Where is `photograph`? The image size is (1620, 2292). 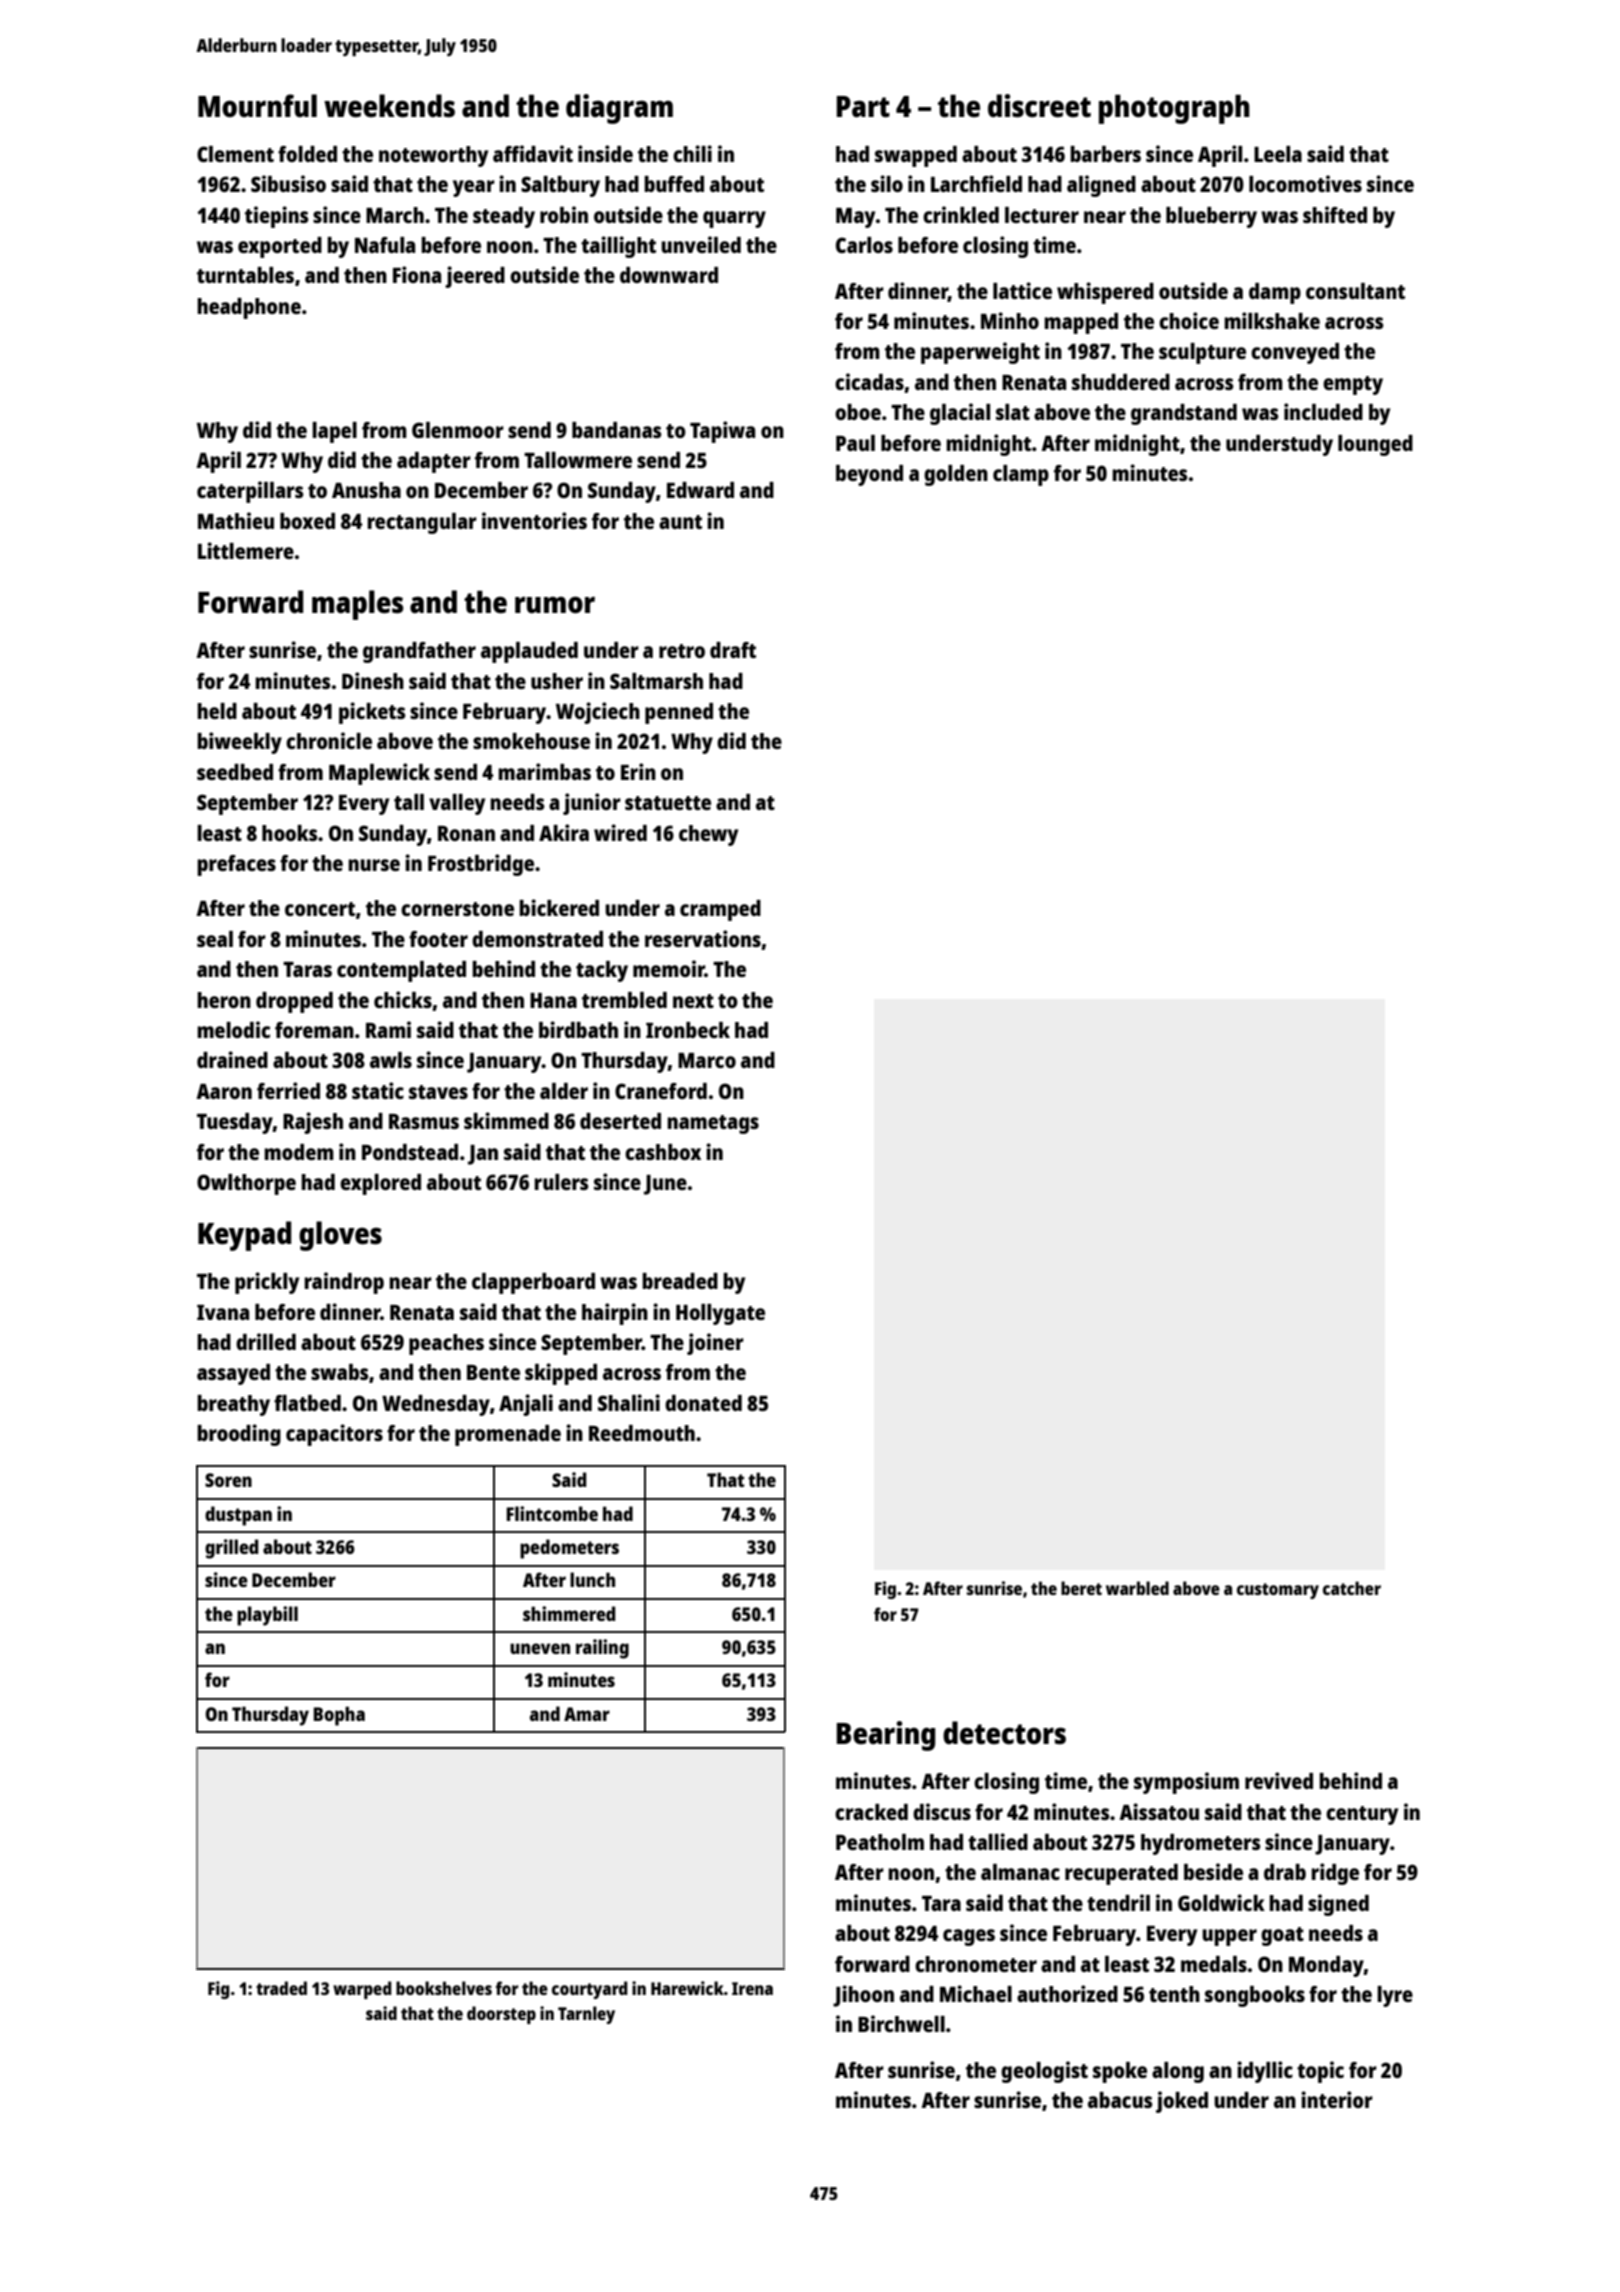
photograph is located at coordinates (1174, 109).
